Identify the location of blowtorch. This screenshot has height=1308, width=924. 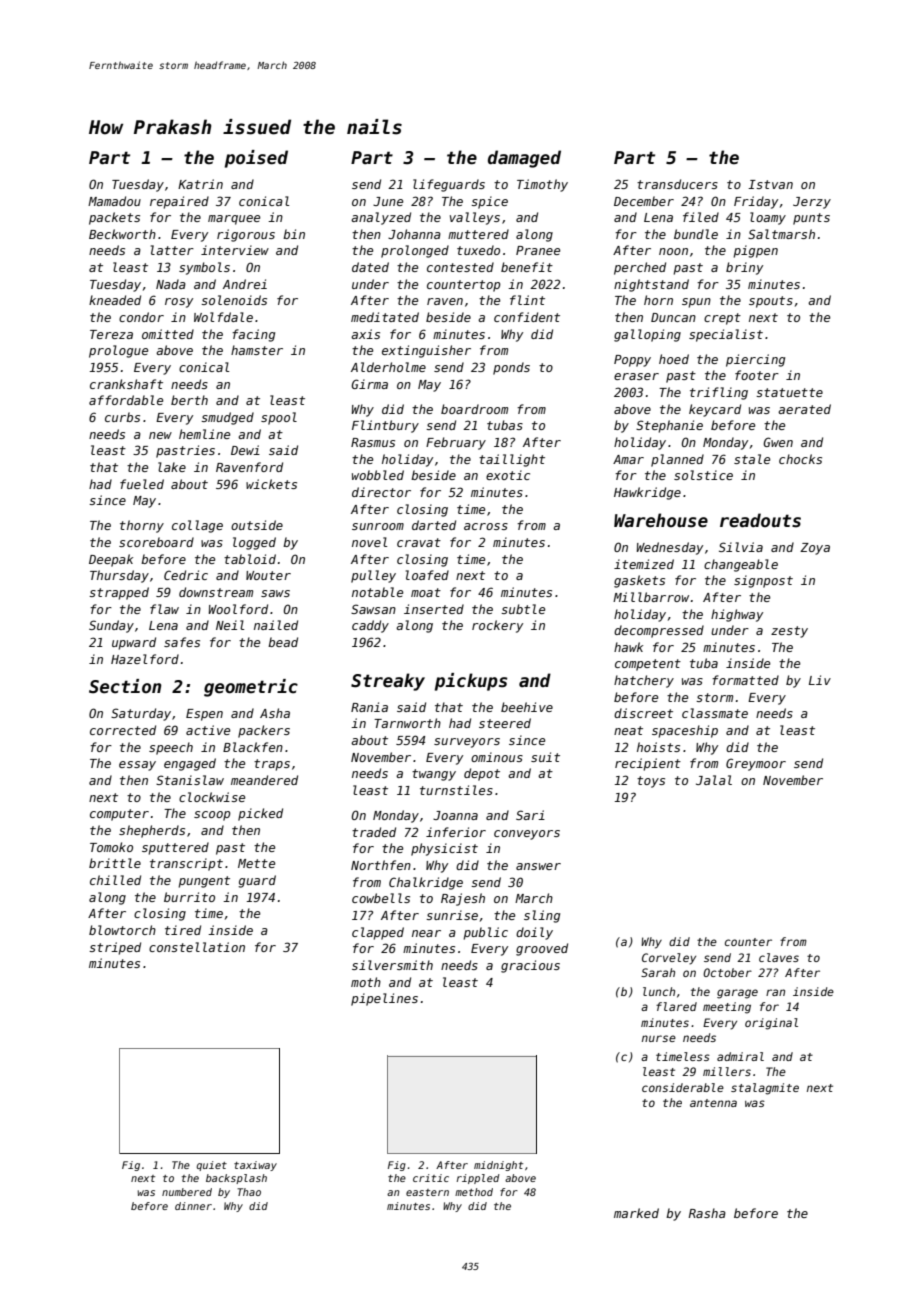
(122, 930).
